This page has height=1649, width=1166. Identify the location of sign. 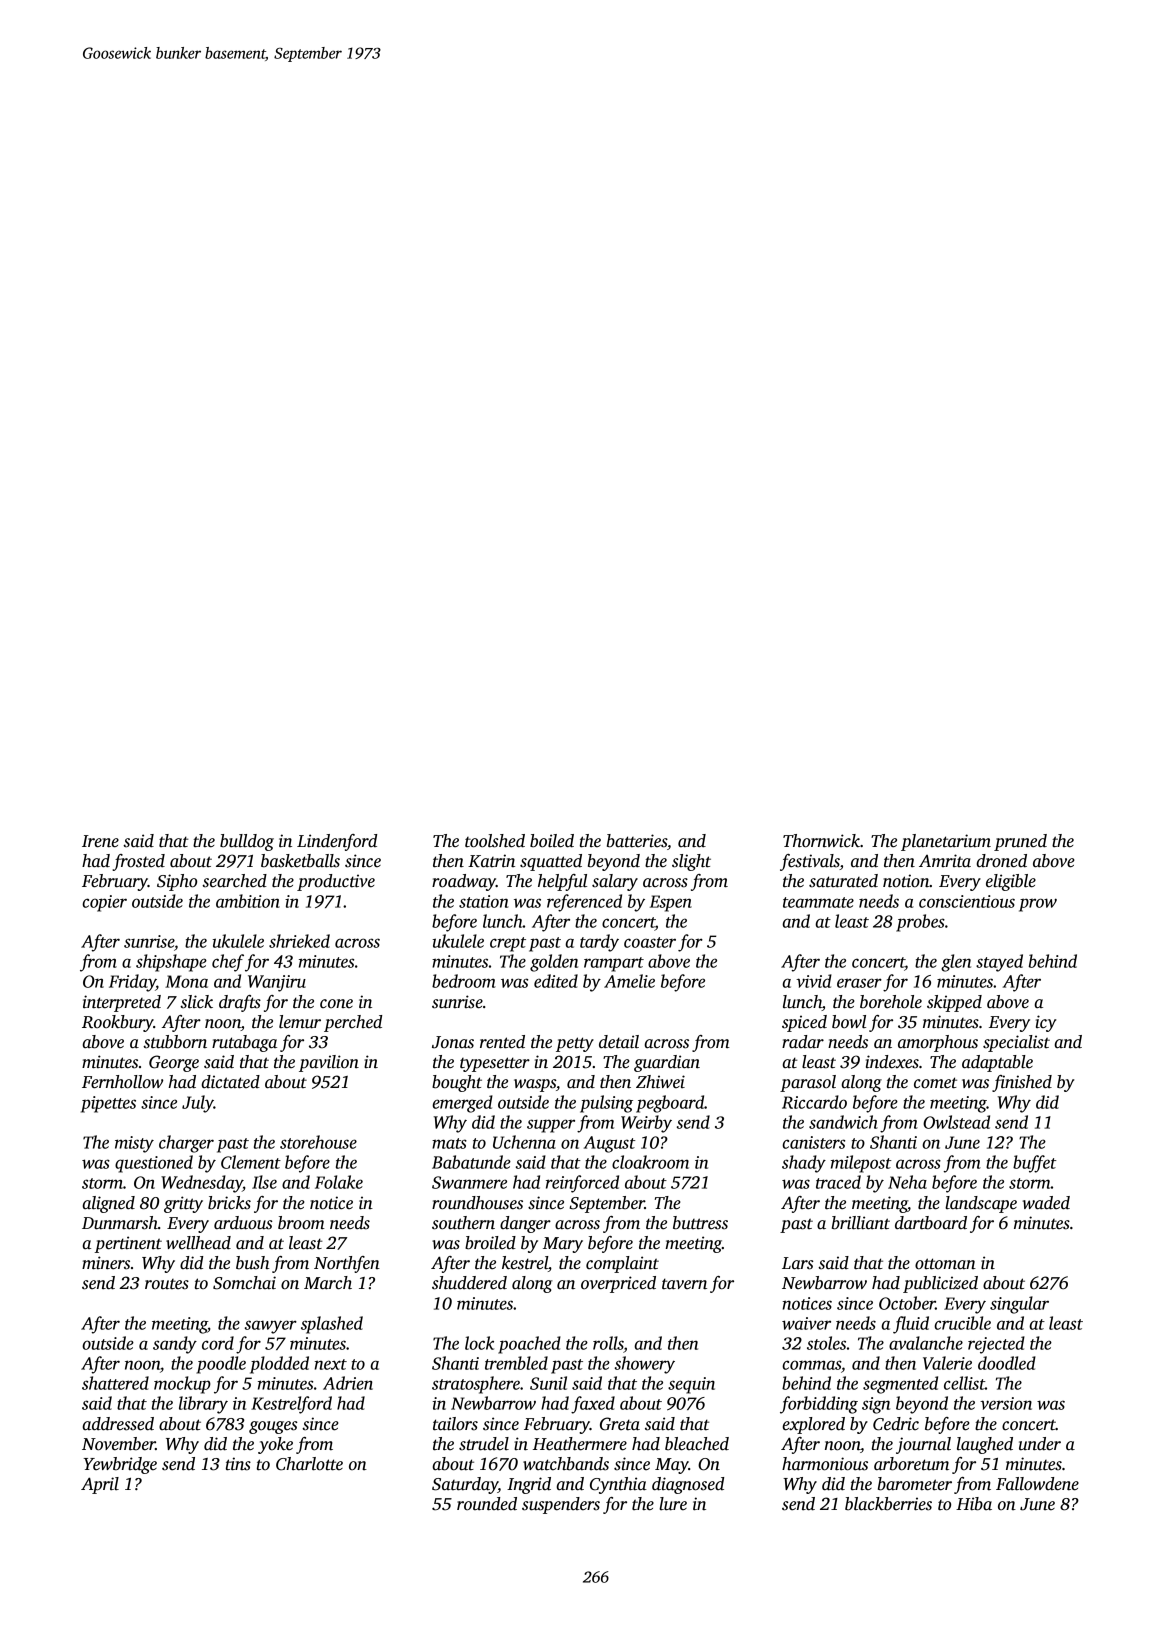
(876, 1405).
